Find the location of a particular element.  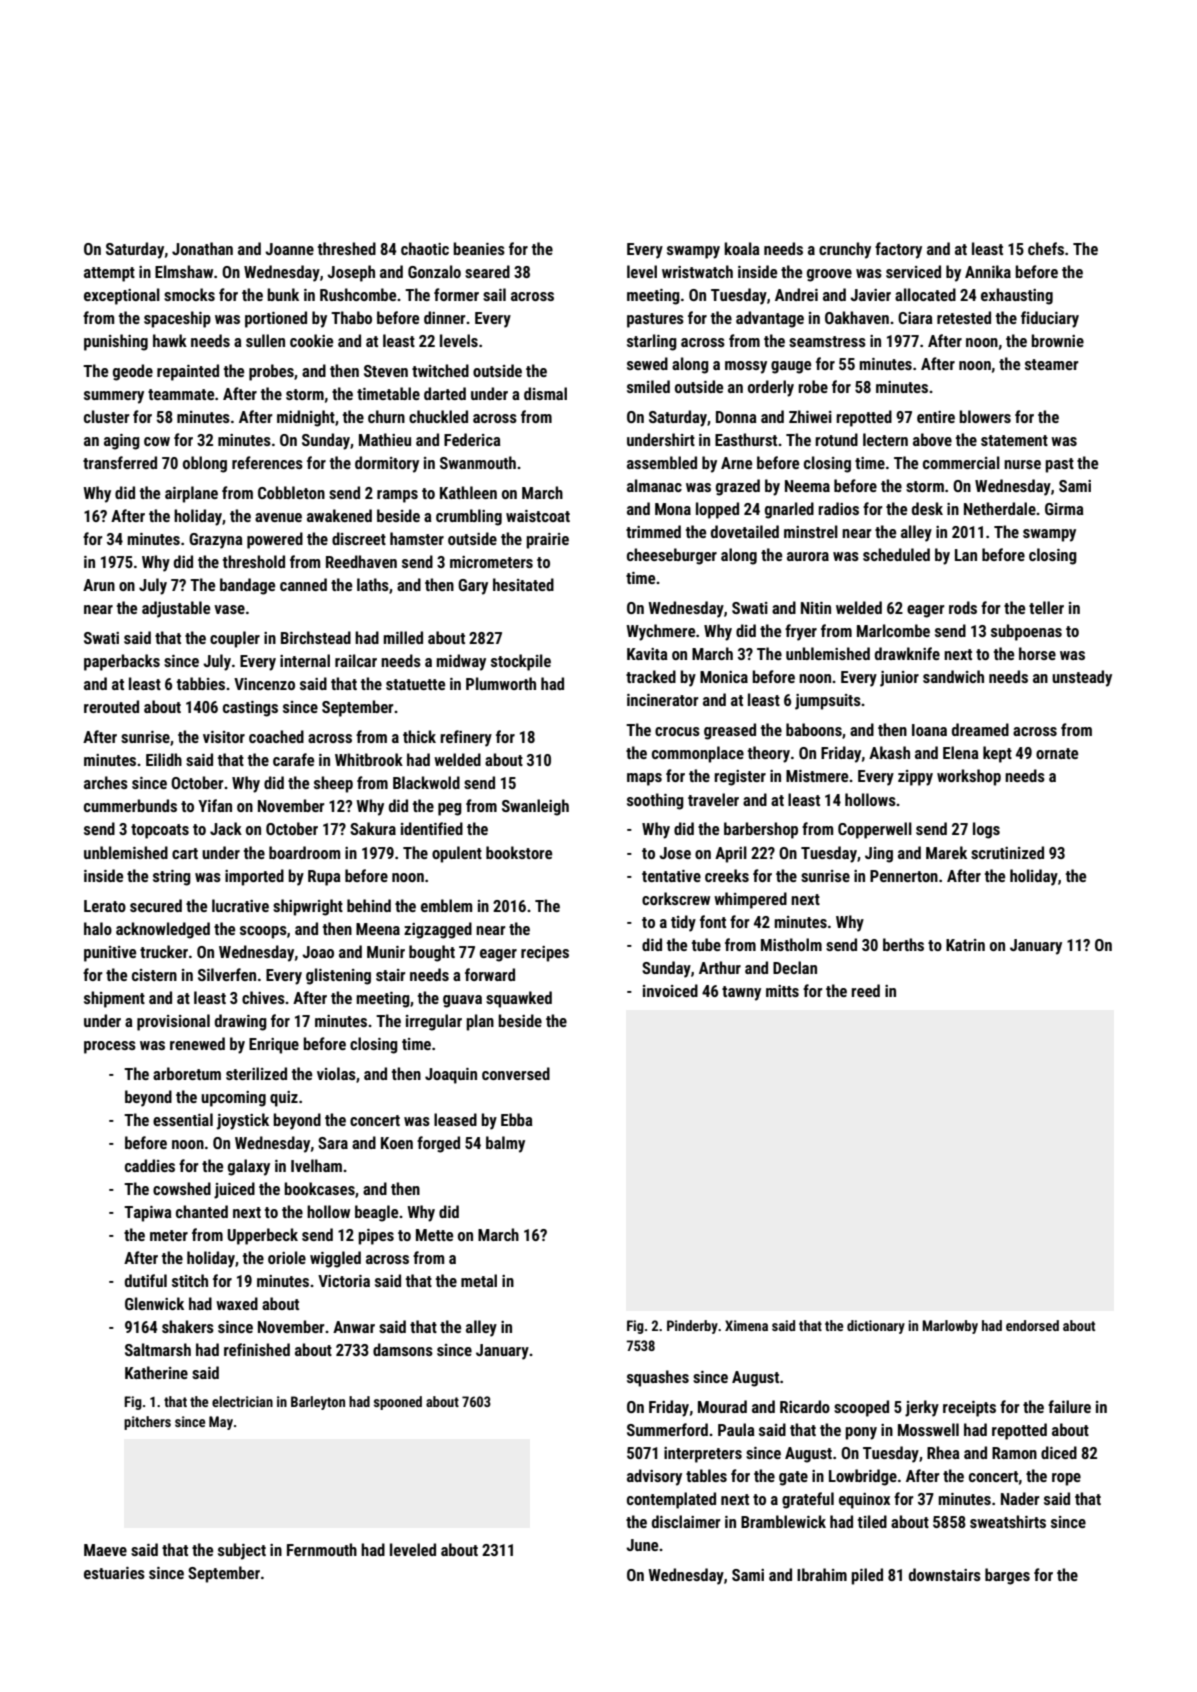

barges is located at coordinates (1007, 1576).
